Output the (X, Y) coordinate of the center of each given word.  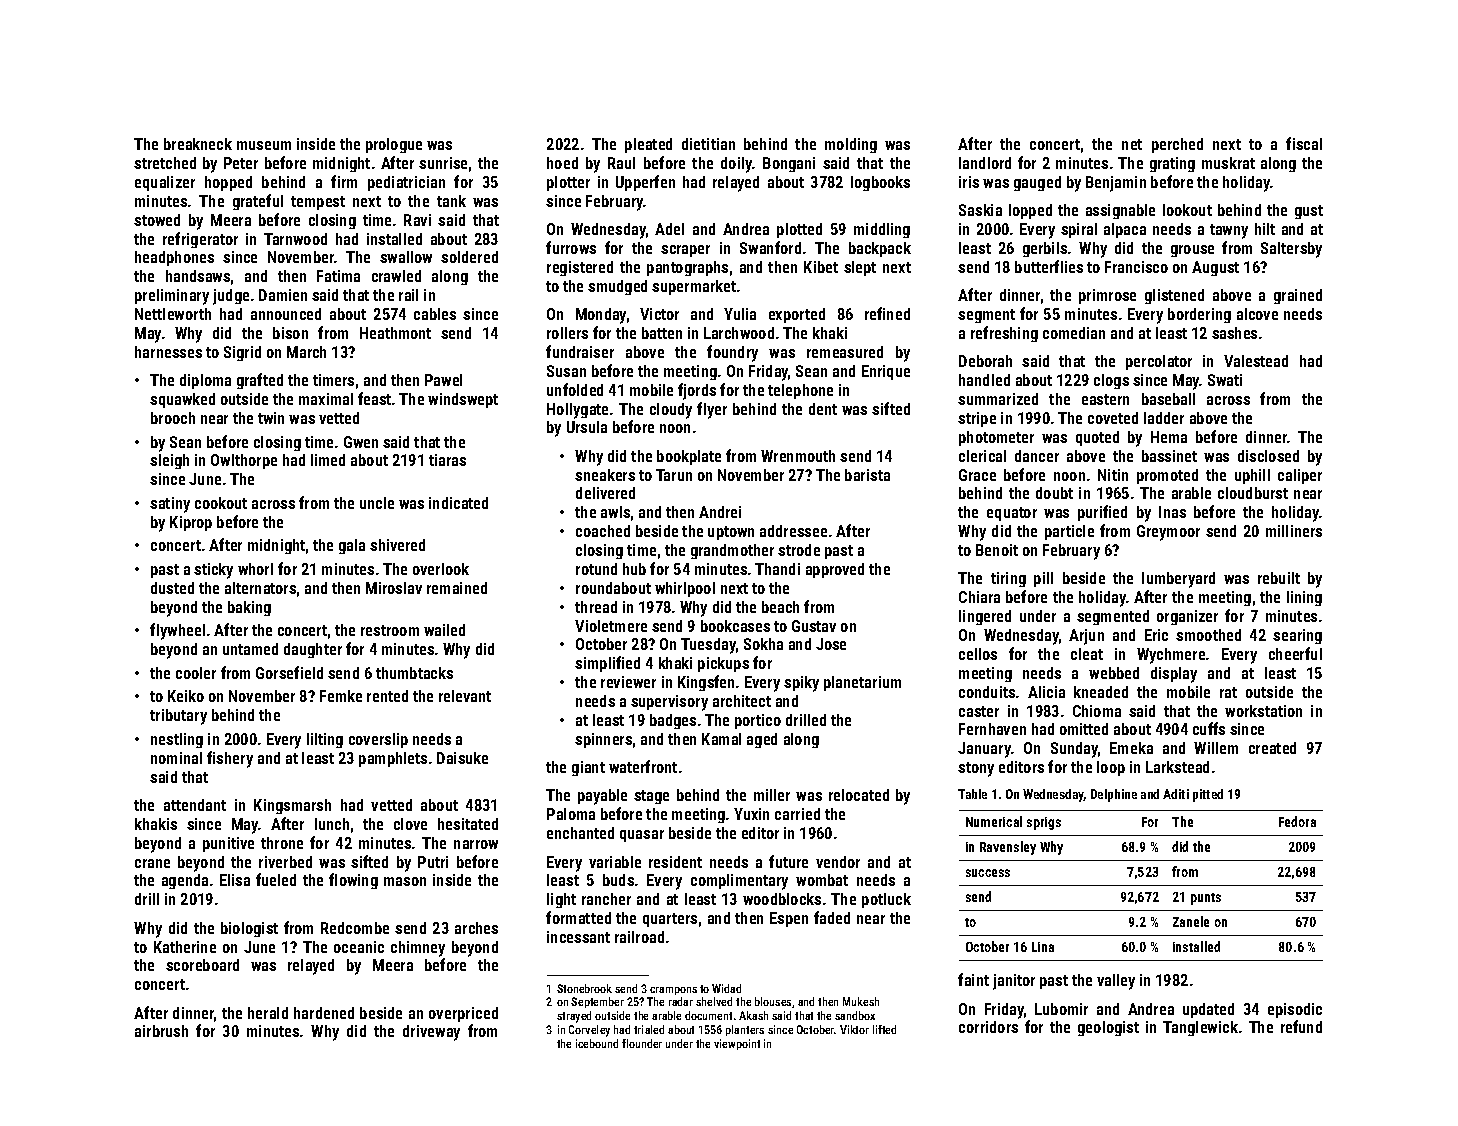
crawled (396, 276)
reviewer (628, 682)
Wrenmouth (798, 456)
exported (797, 315)
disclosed (1268, 456)
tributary (178, 717)
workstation (1263, 711)
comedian (1074, 333)
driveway (431, 1033)
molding (851, 145)
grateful (258, 202)
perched (1177, 145)
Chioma (1097, 711)
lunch (332, 824)
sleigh (169, 461)
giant (588, 768)
